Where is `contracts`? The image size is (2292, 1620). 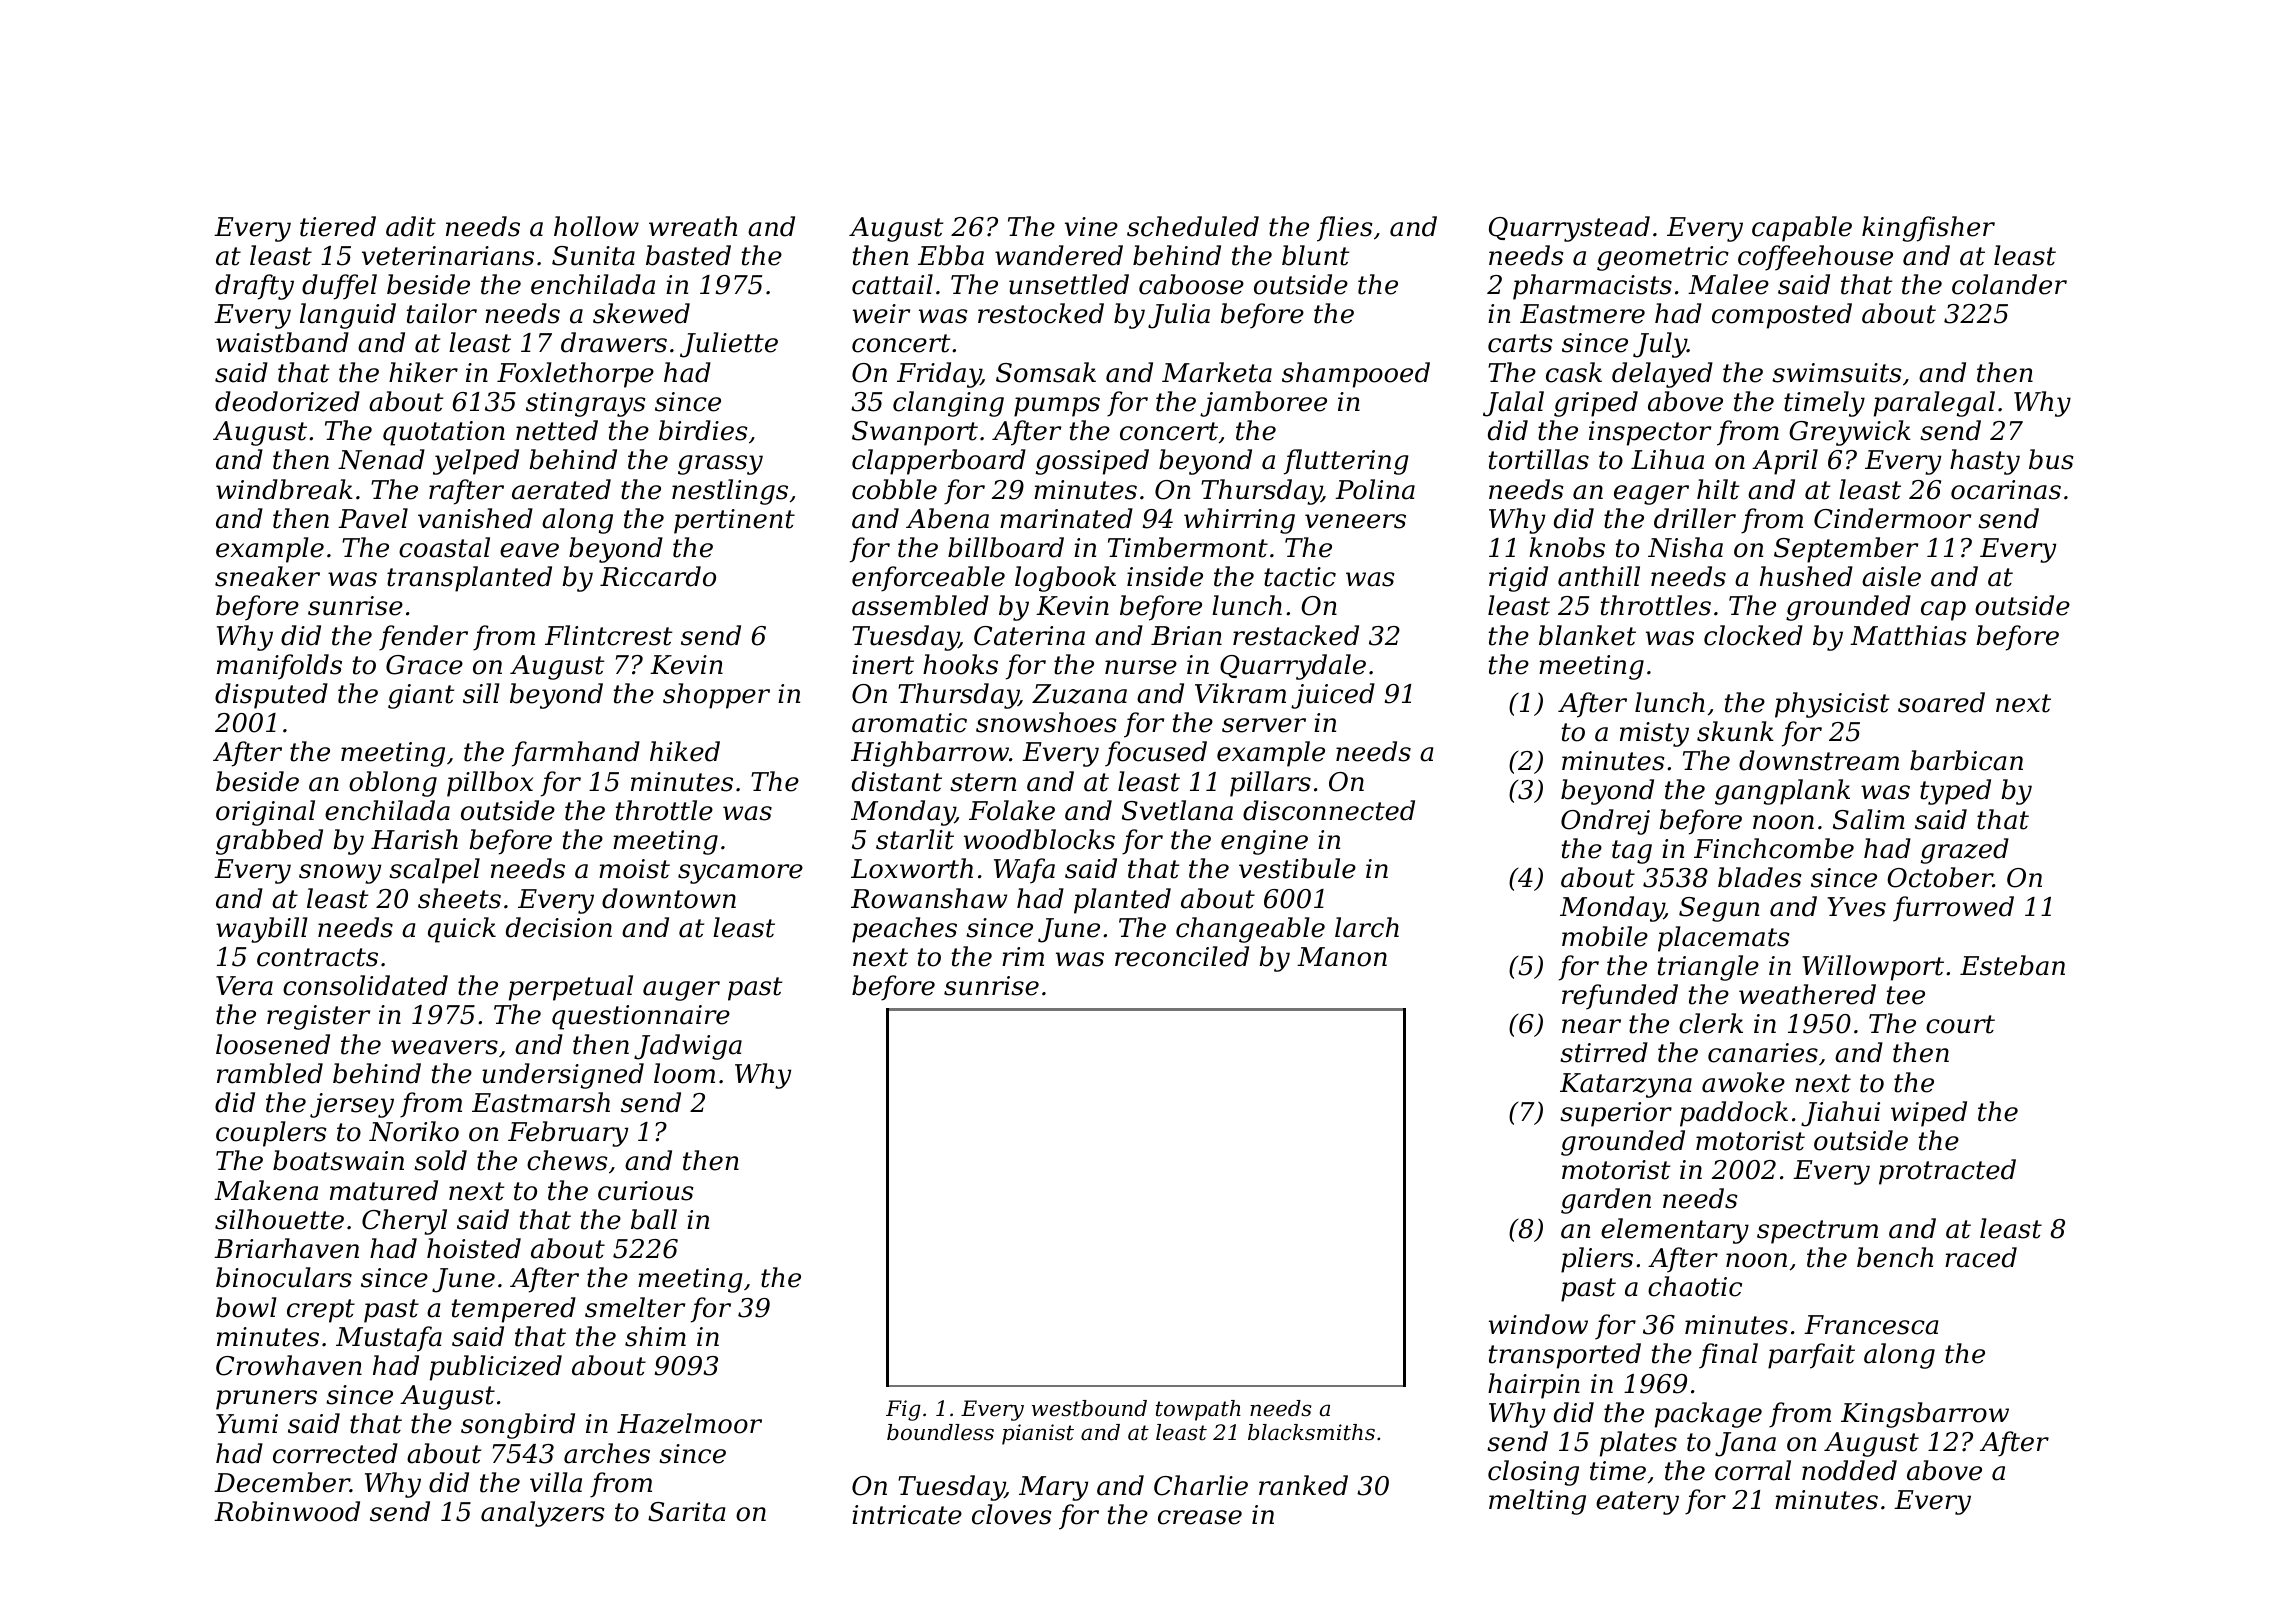
contracts is located at coordinates (317, 957).
